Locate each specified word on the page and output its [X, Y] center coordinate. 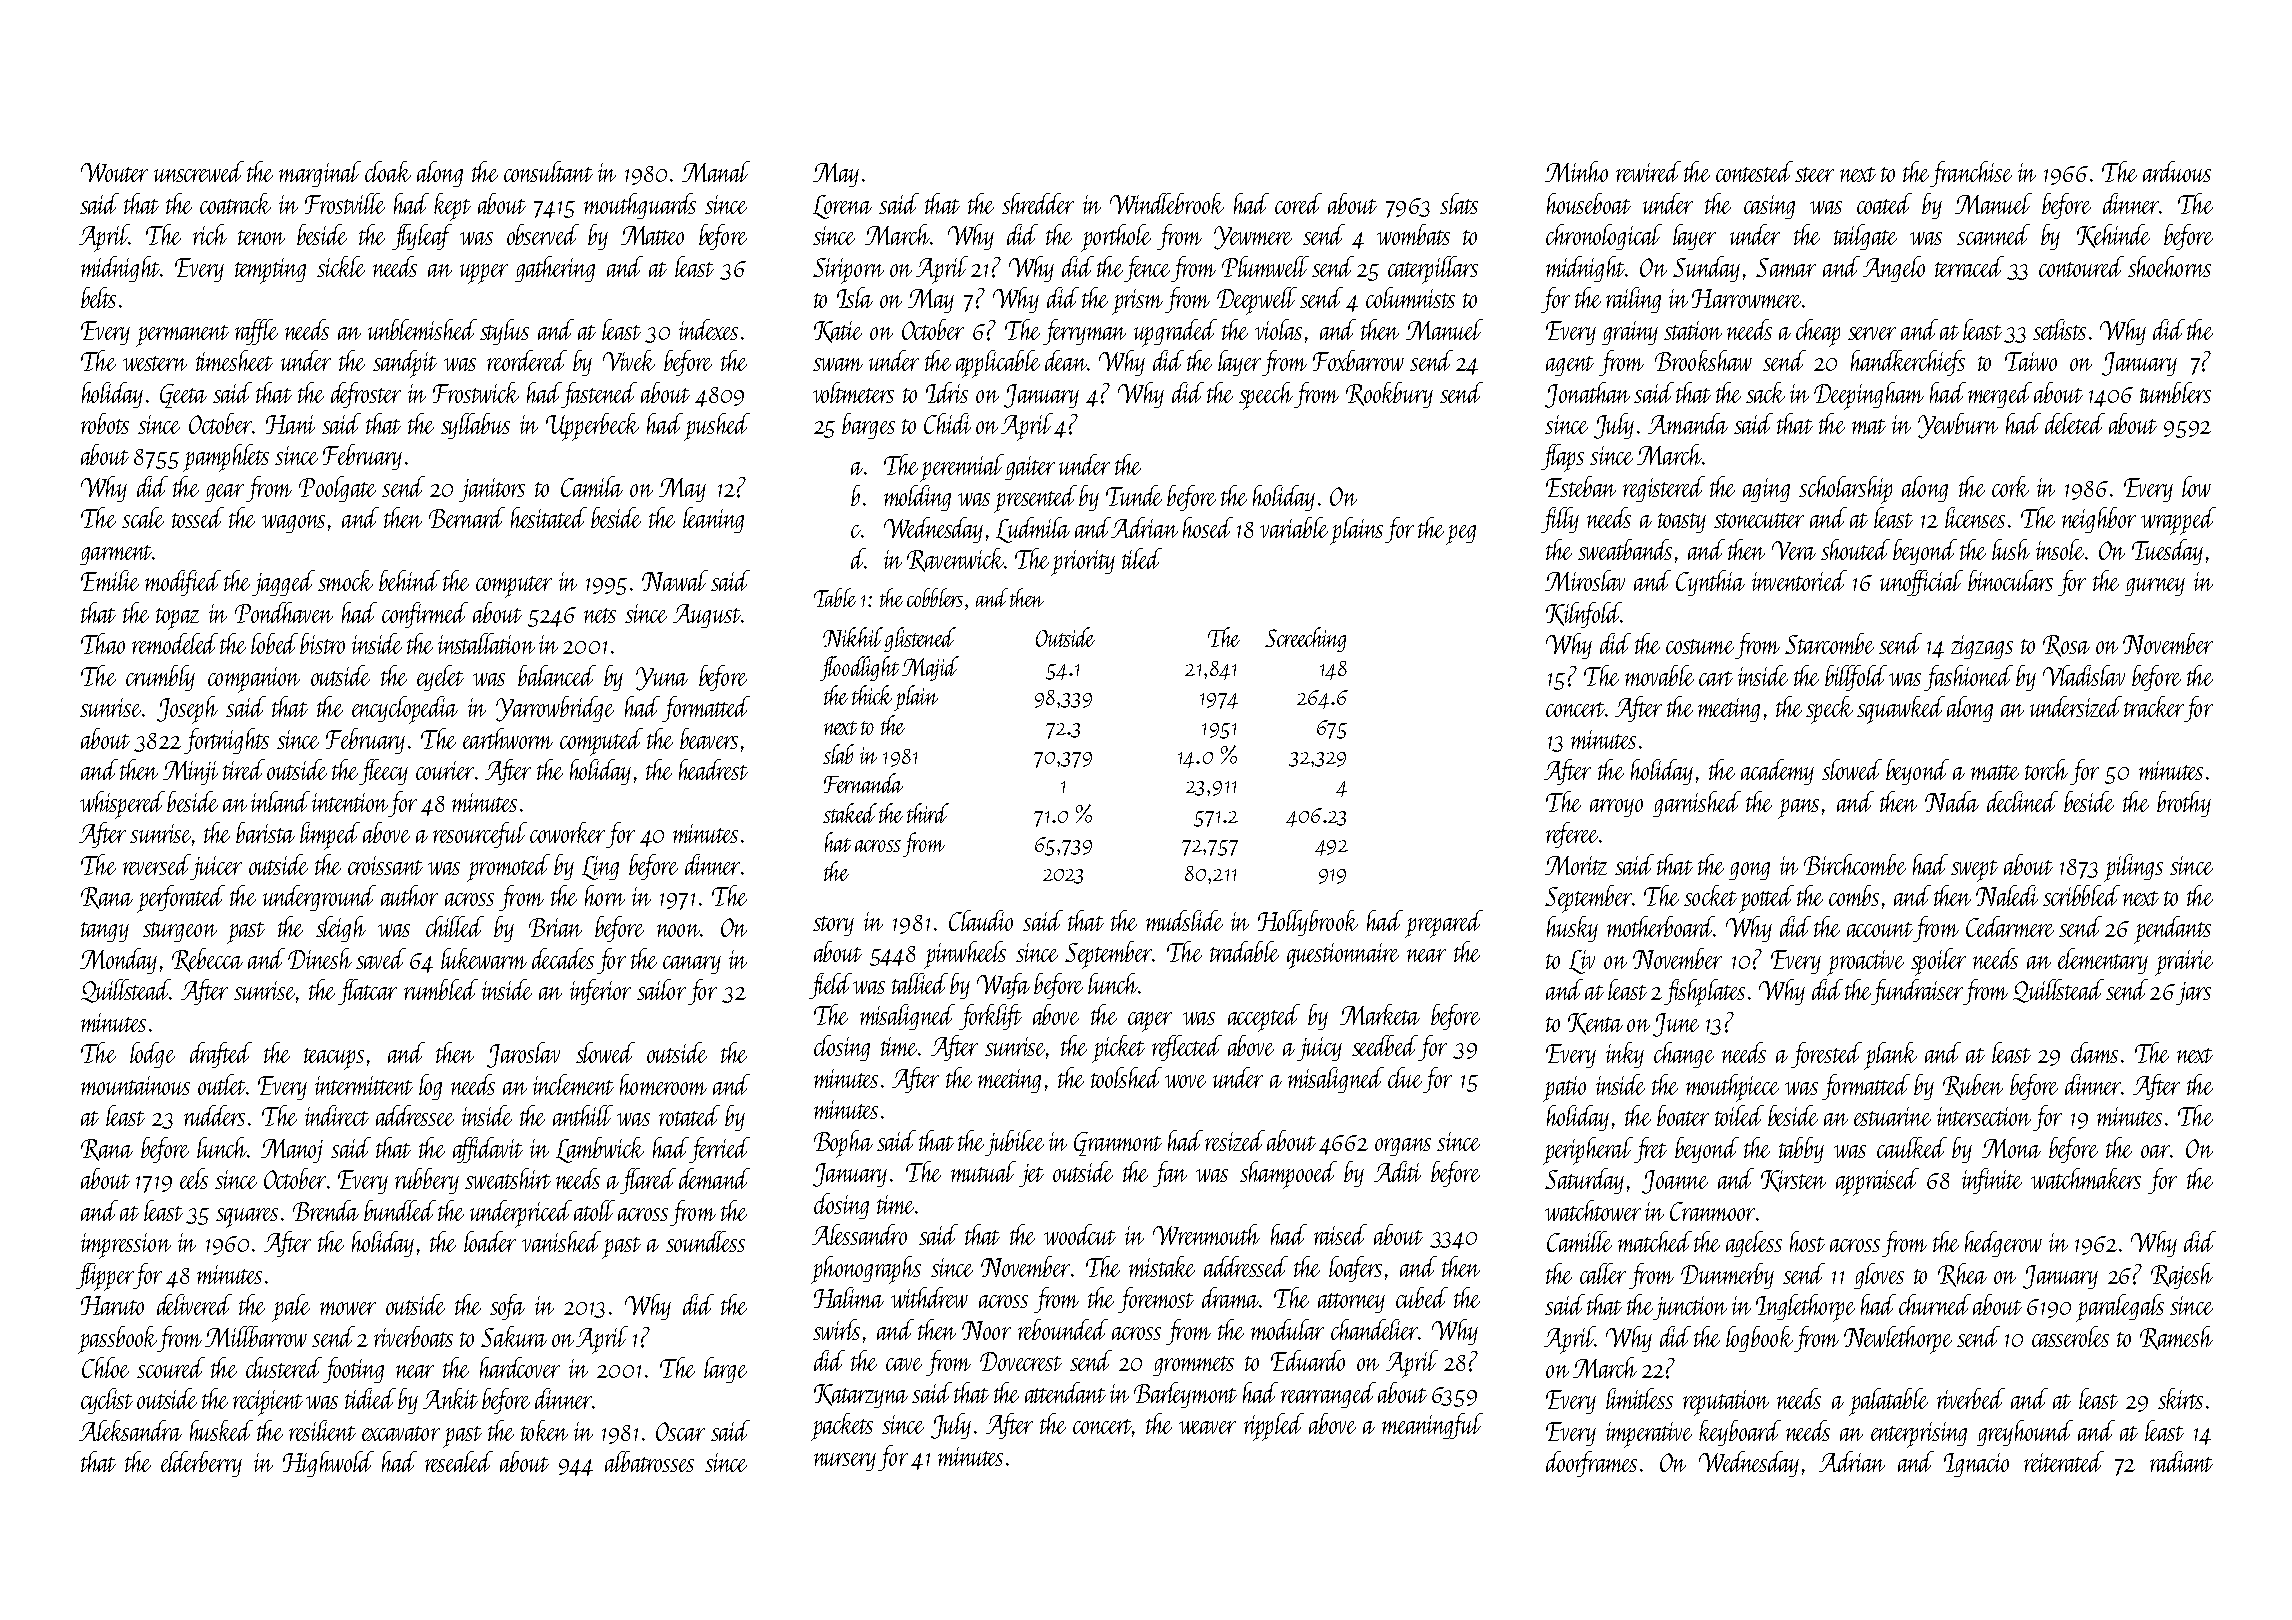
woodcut [1080, 1234]
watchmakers [2086, 1178]
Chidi [947, 423]
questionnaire [1343, 956]
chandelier [1374, 1329]
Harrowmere [1746, 298]
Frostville [345, 203]
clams [2094, 1052]
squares [247, 1218]
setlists [2059, 329]
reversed [156, 864]
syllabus [475, 426]
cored [1298, 203]
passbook [118, 1340]
